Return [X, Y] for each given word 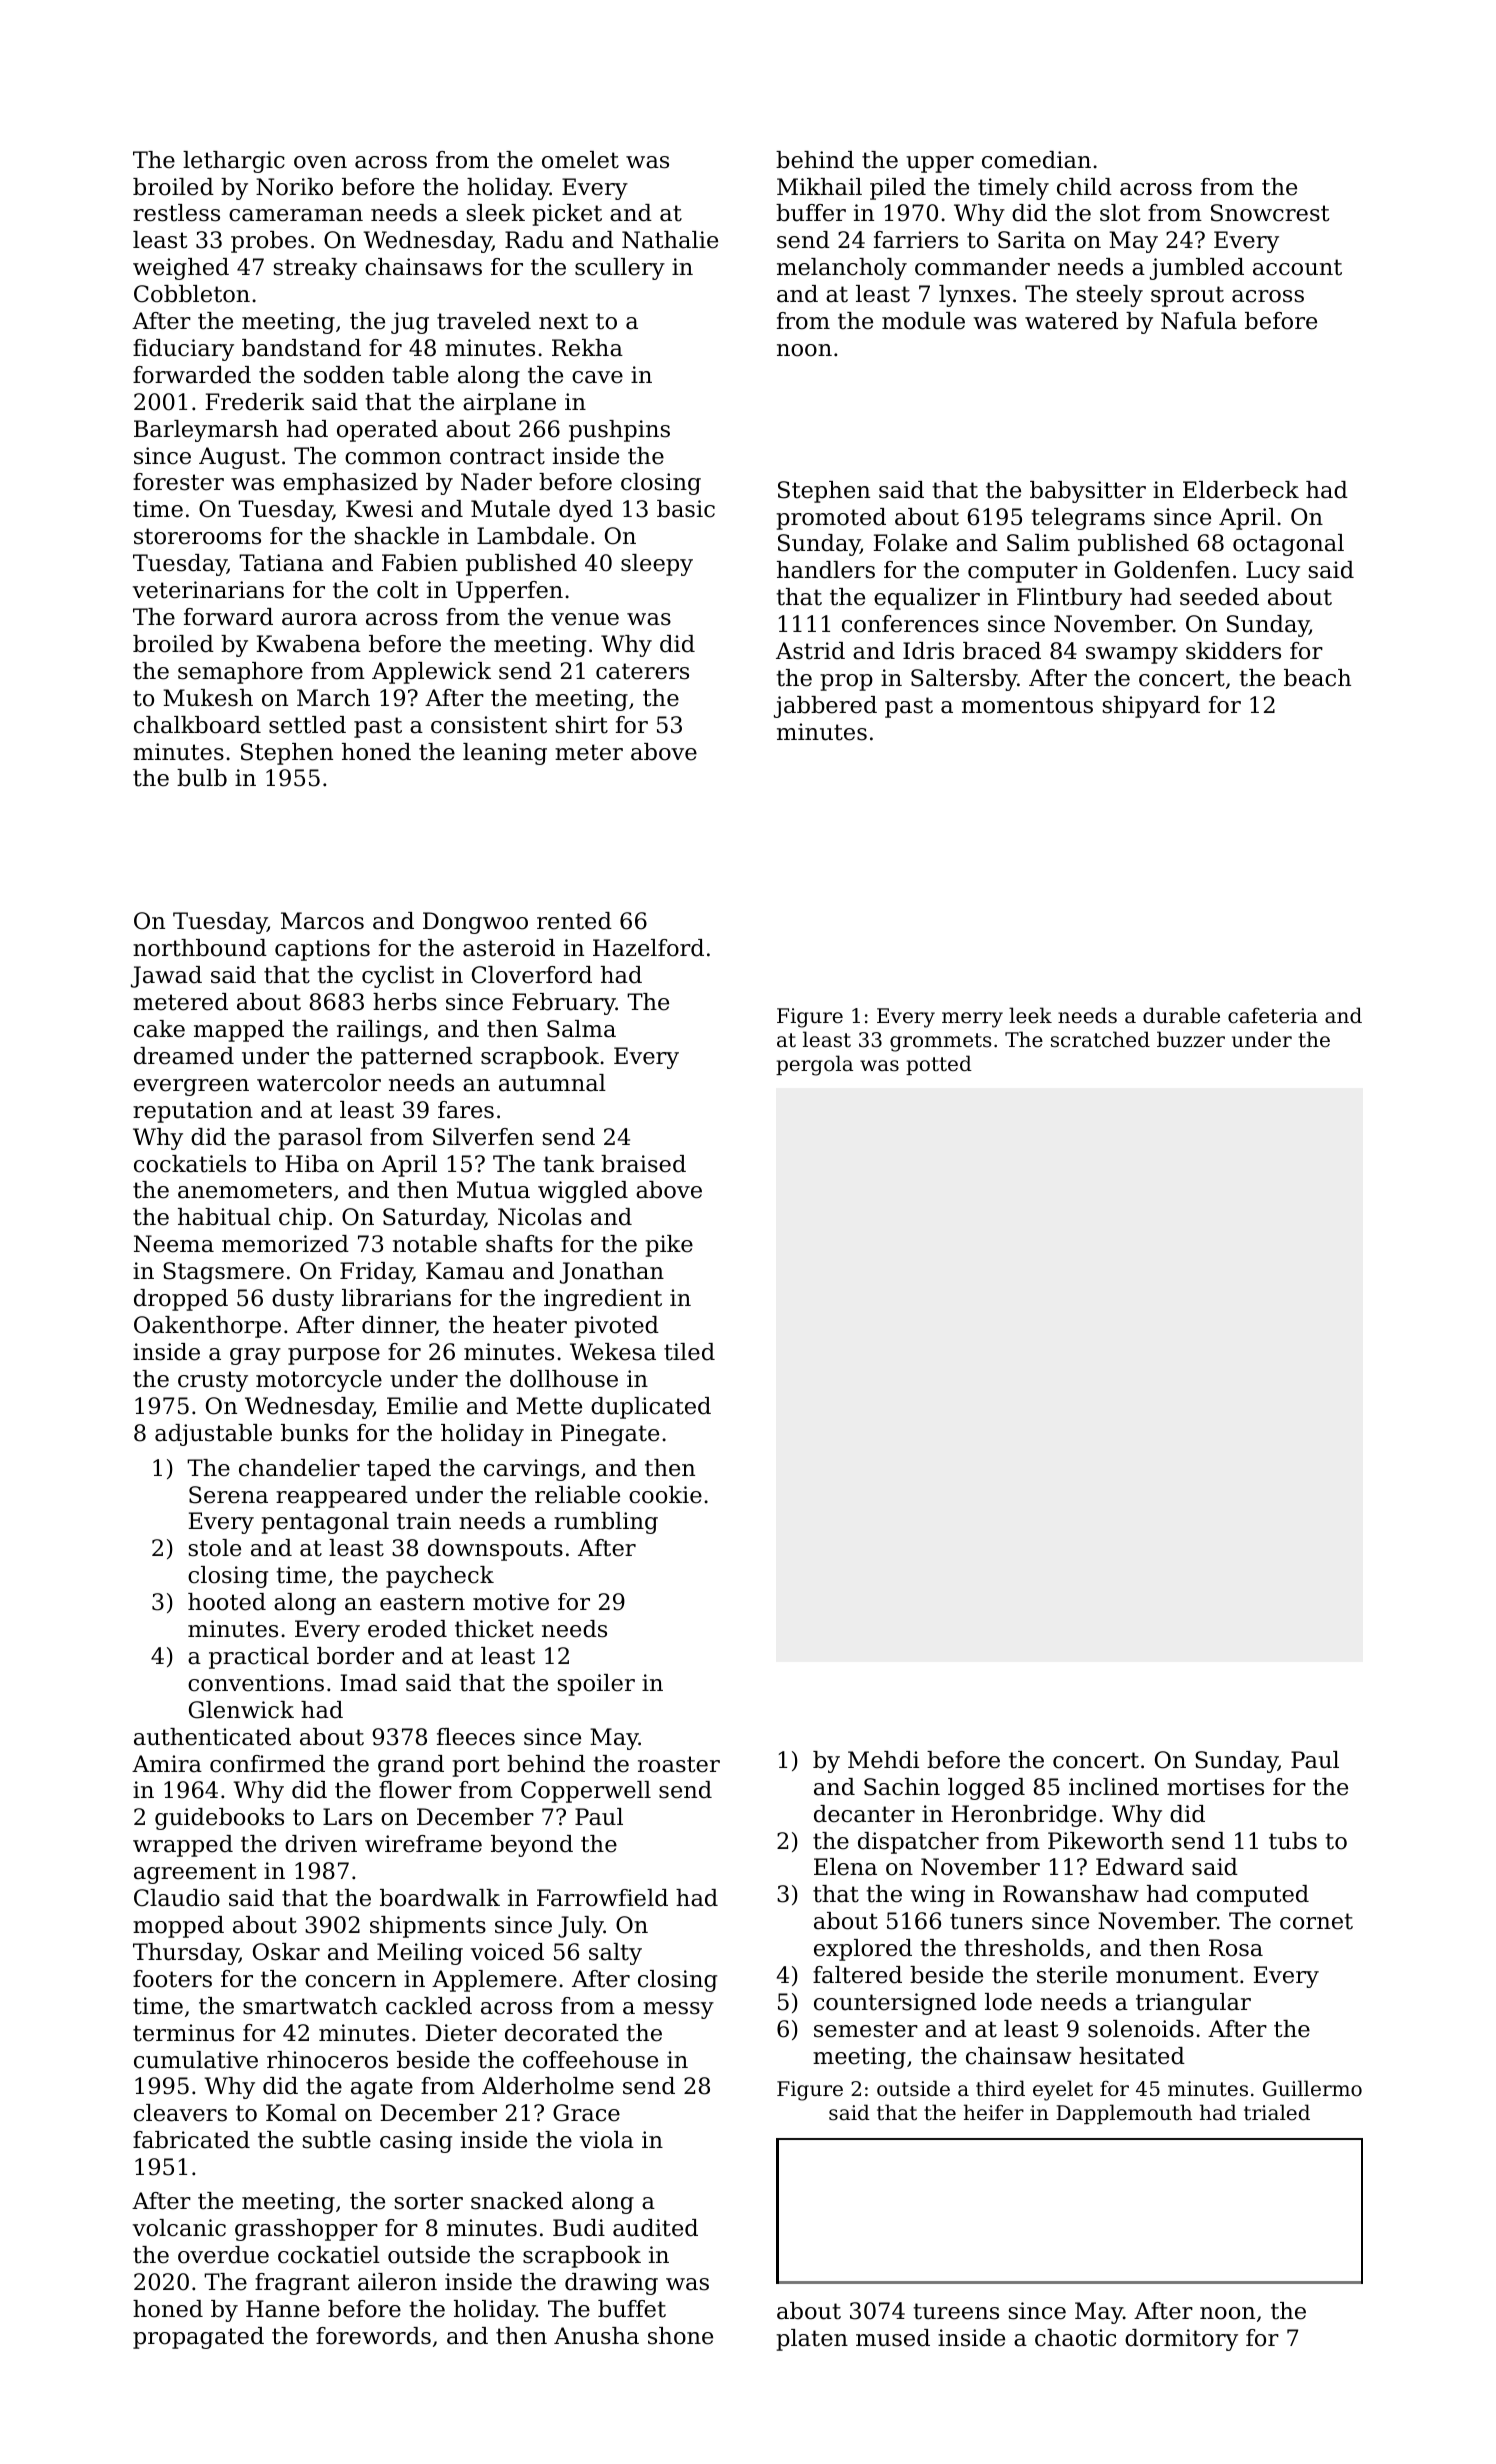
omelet [580, 160]
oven [320, 162]
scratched [1100, 1039]
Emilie [422, 1406]
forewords [373, 2336]
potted [939, 1065]
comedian [1036, 160]
